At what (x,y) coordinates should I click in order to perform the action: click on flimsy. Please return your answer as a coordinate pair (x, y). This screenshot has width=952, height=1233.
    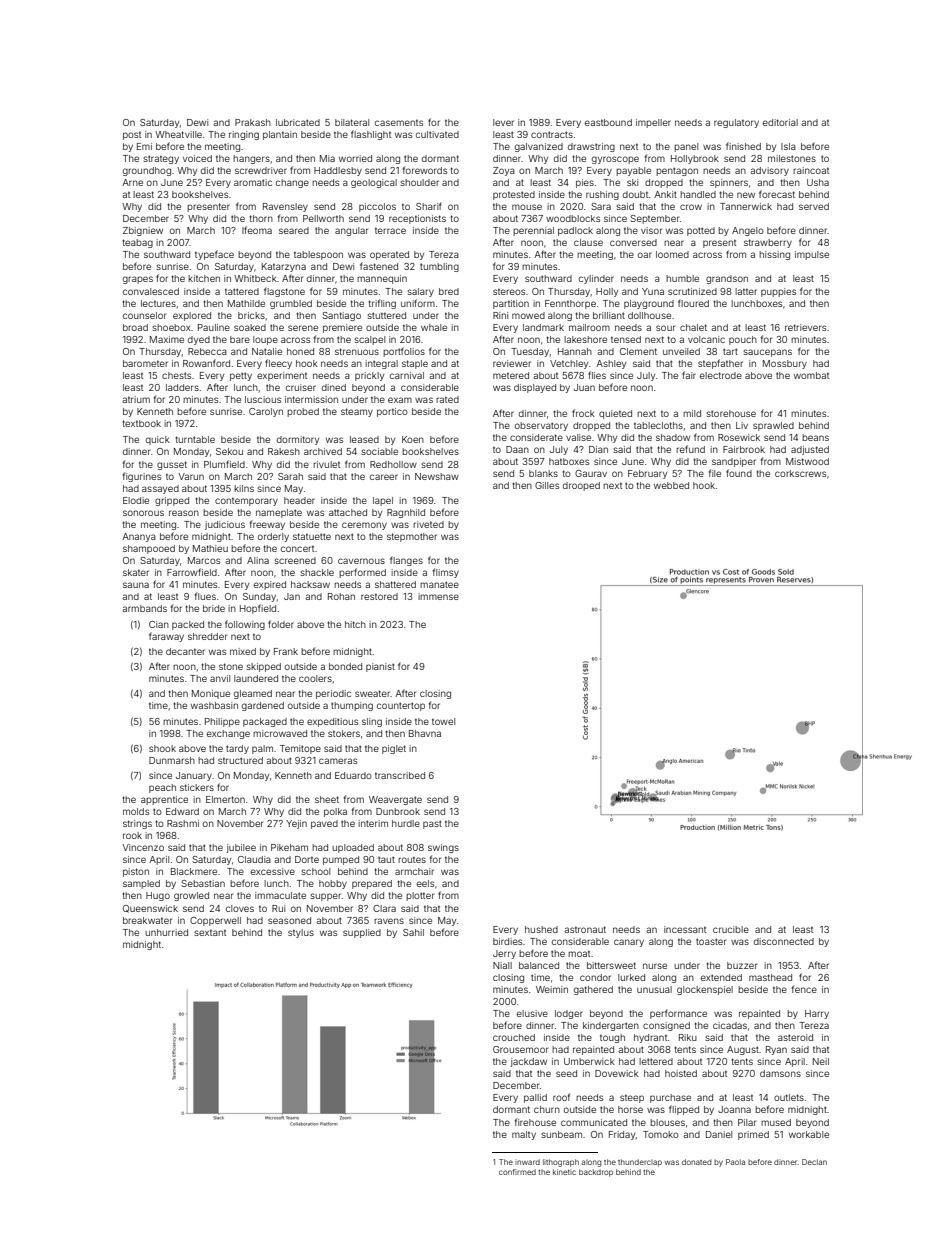
    Looking at the image, I should click on (446, 573).
